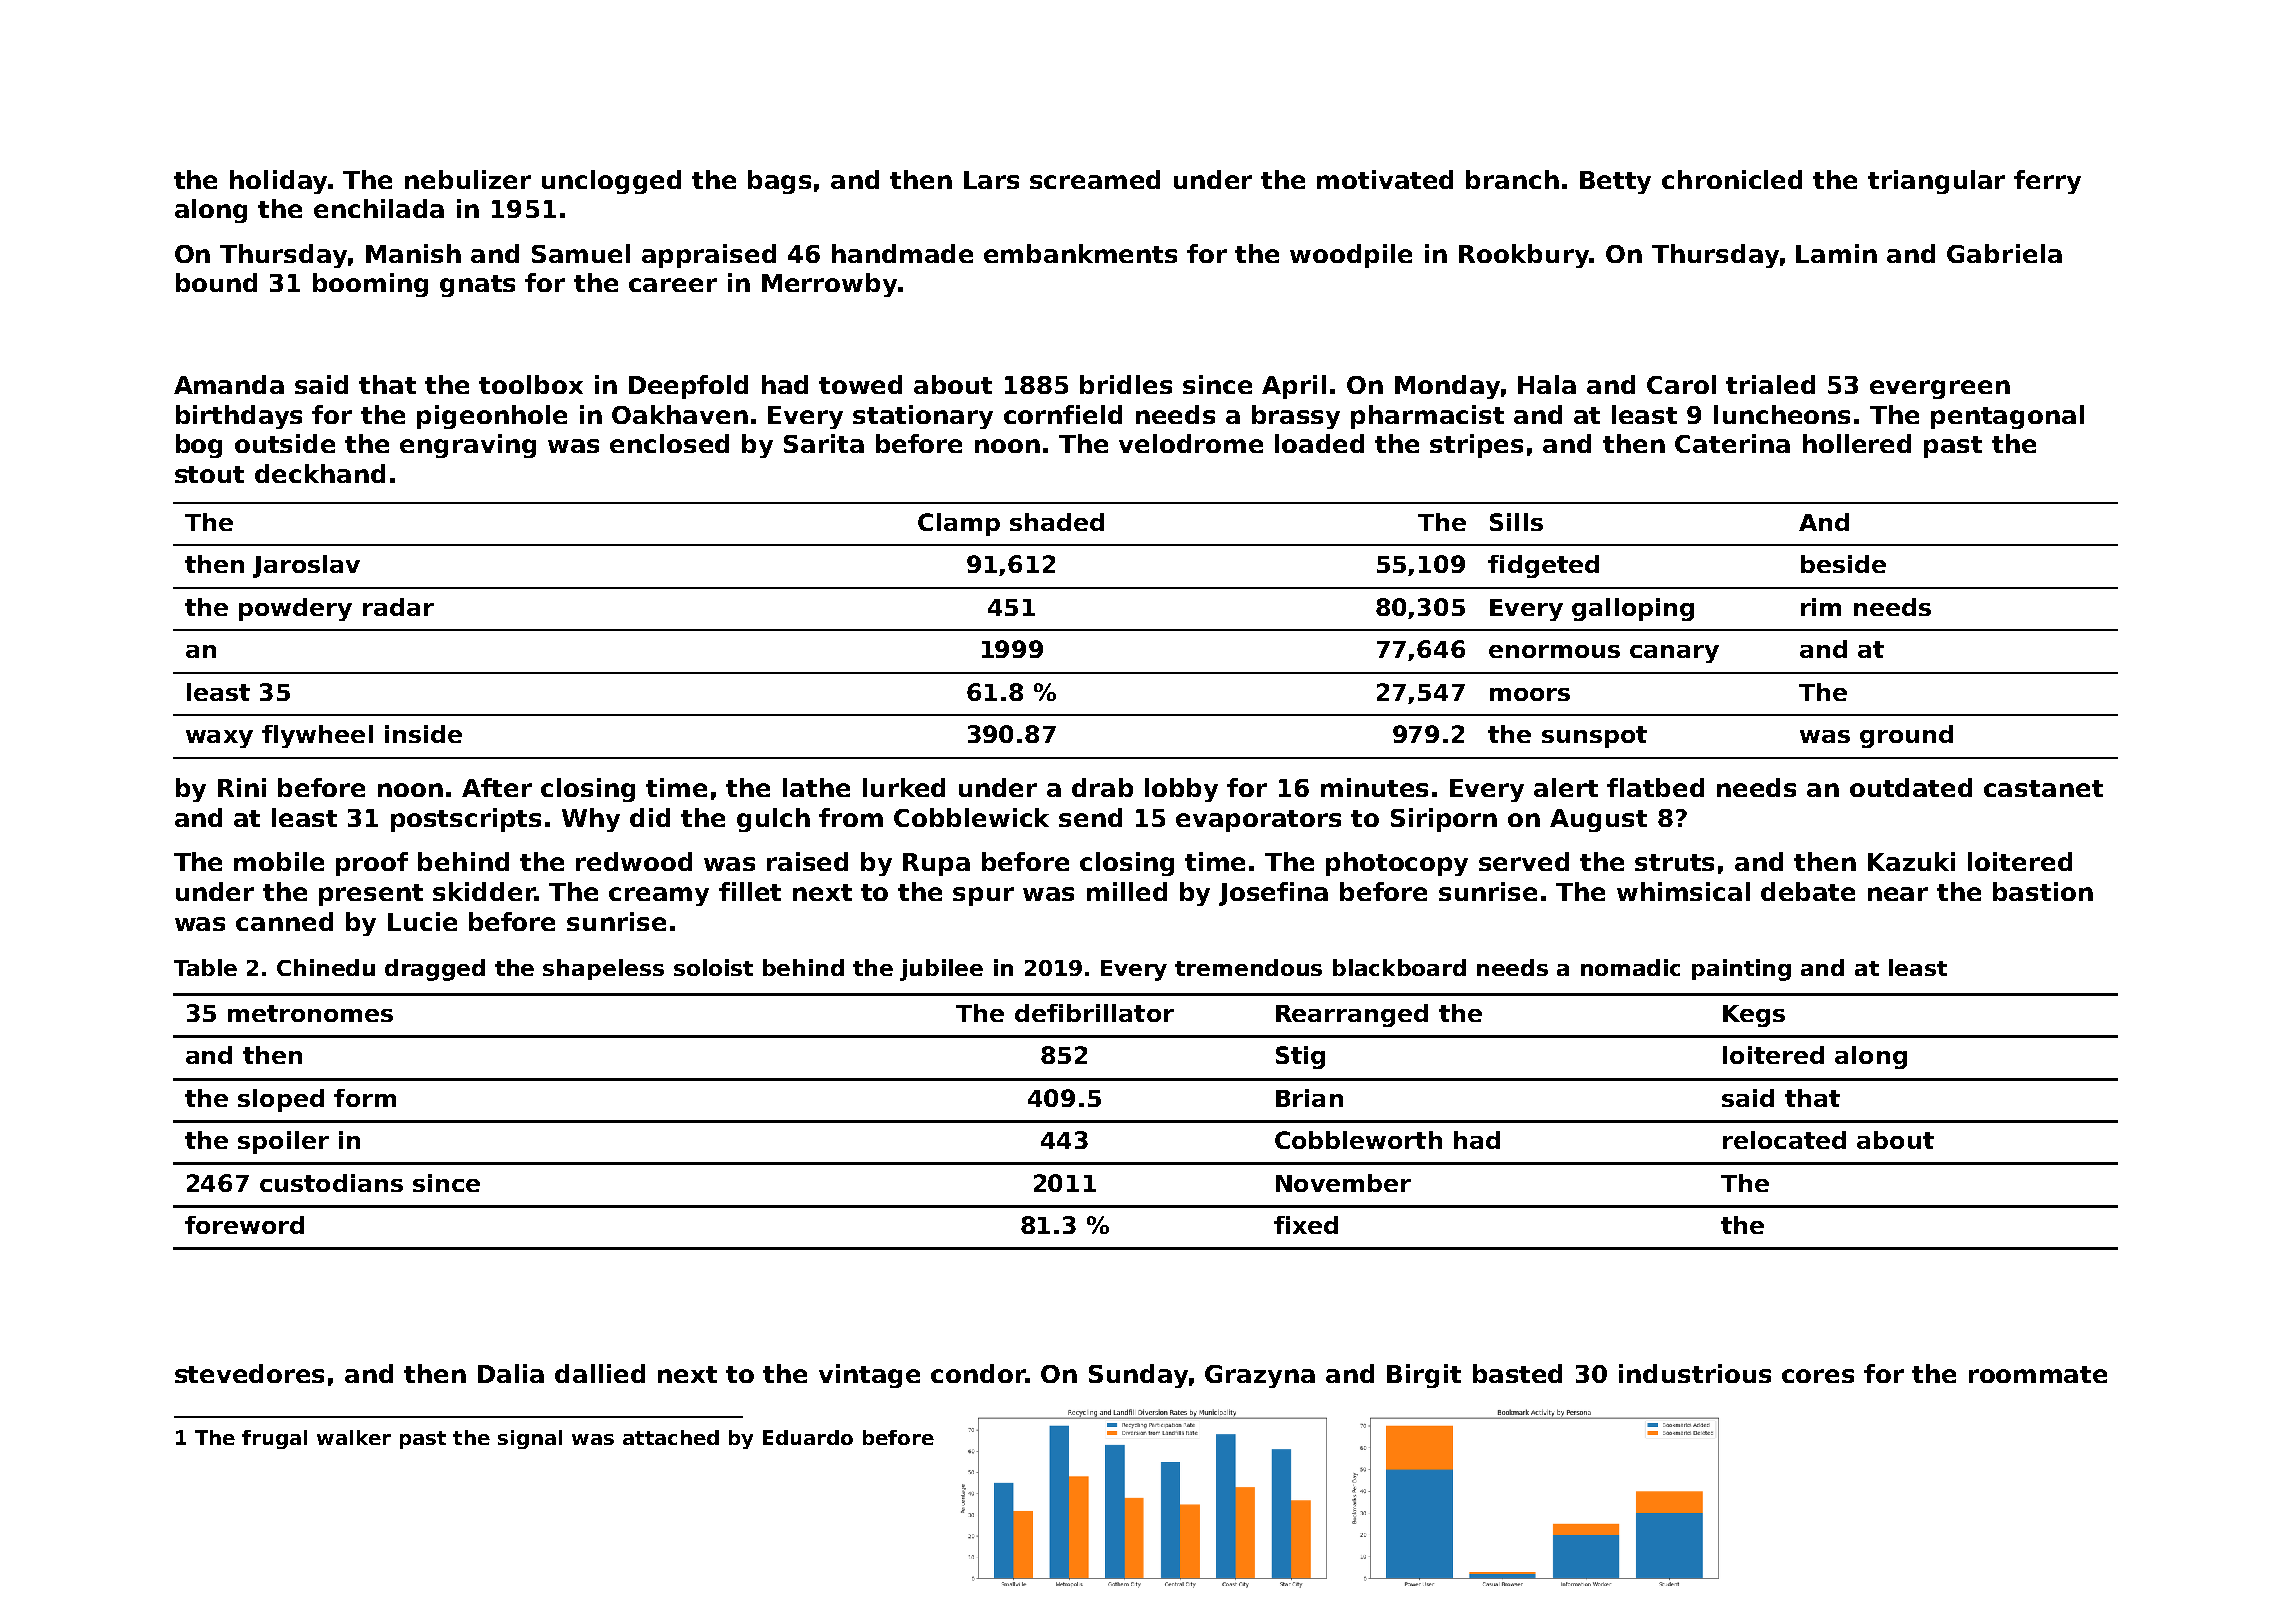 This page has width=2292, height=1620. I want to click on debate, so click(1808, 891).
